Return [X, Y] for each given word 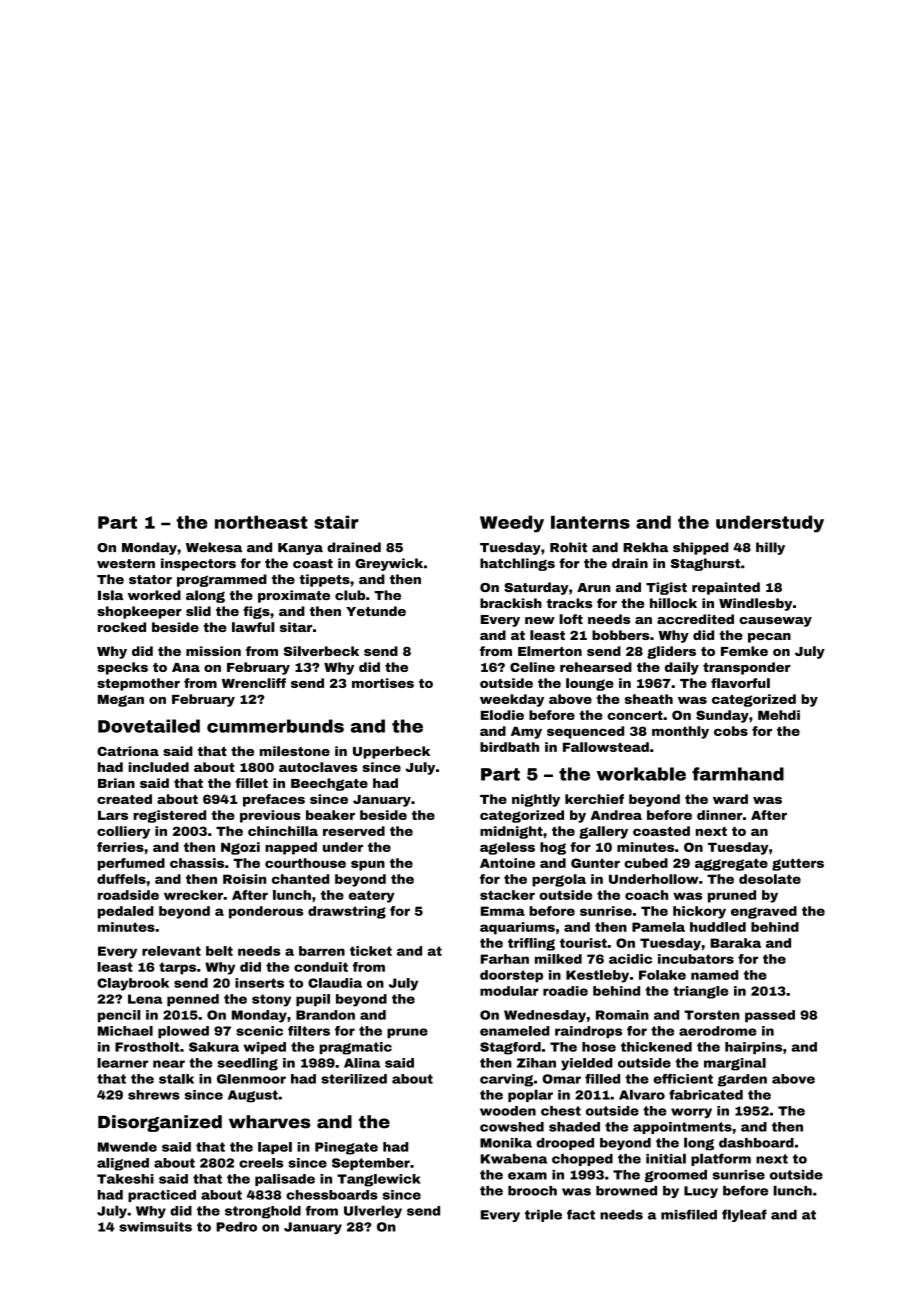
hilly [770, 548]
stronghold [263, 1212]
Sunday [722, 716]
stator [150, 579]
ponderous [266, 912]
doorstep [511, 976]
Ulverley [373, 1212]
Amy [526, 733]
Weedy [512, 524]
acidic [630, 959]
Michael [125, 1031]
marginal [735, 1064]
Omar [561, 1079]
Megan [121, 701]
